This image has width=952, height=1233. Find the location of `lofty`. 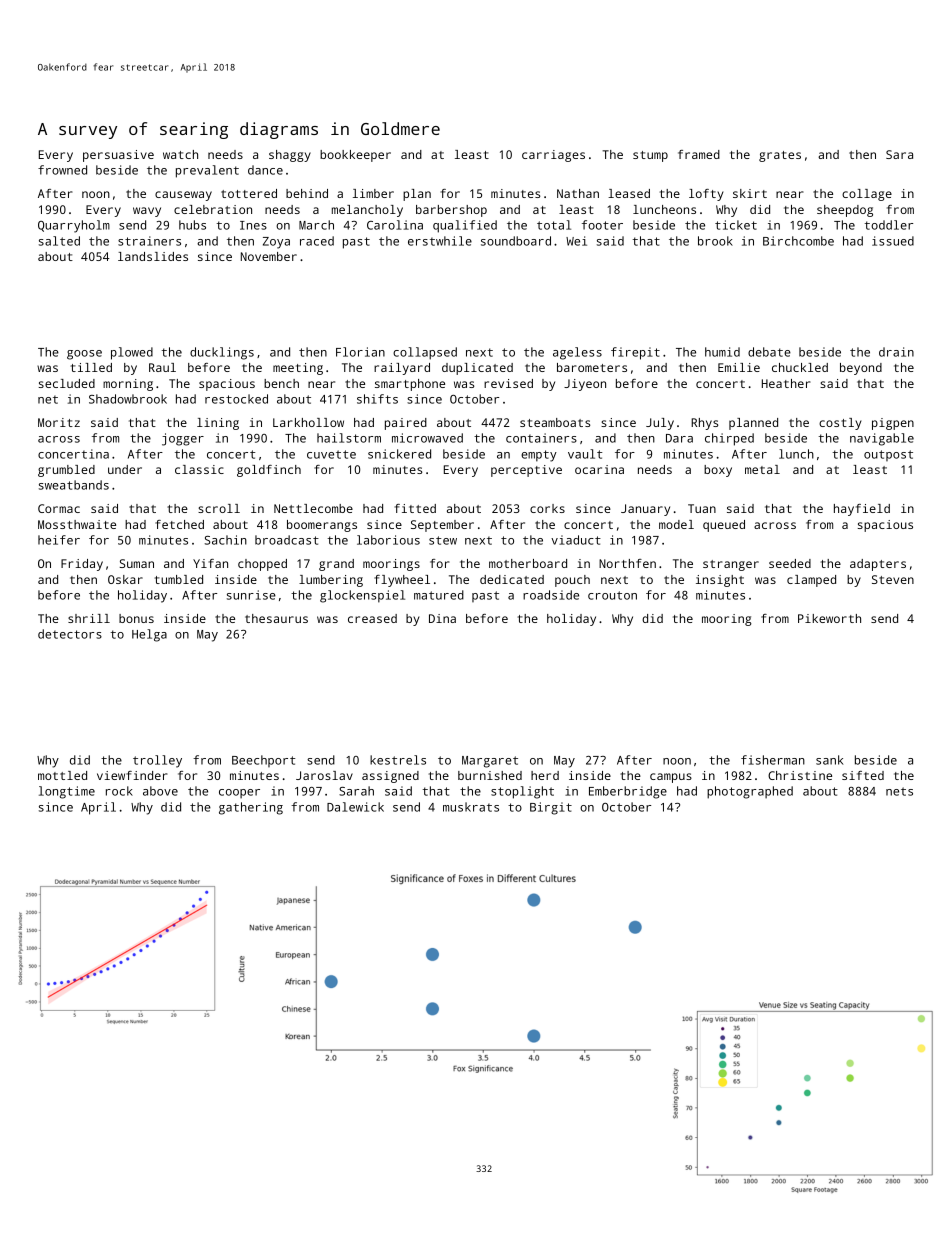

lofty is located at coordinates (706, 195).
